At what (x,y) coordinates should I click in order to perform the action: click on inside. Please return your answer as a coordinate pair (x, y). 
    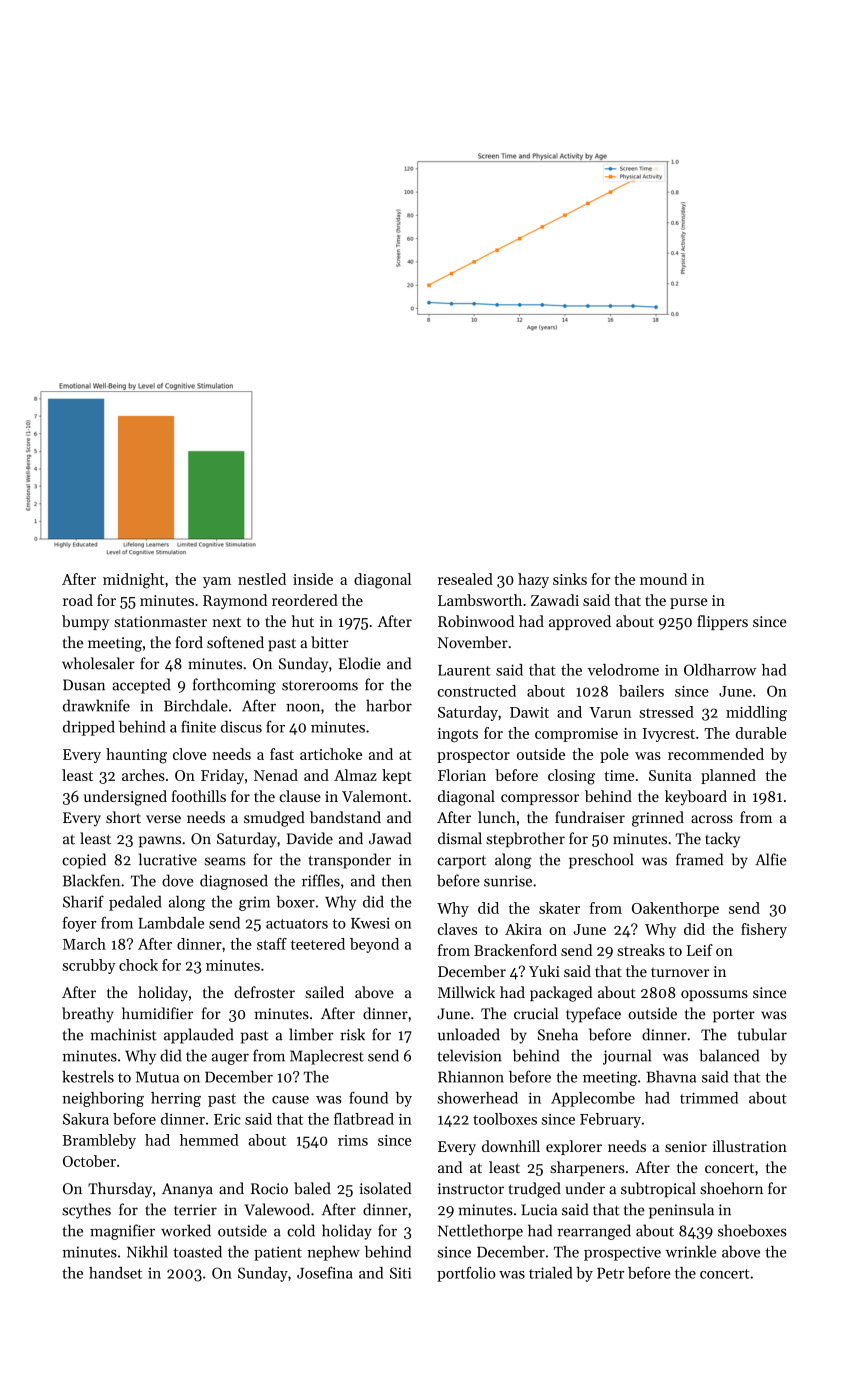
    Looking at the image, I should click on (313, 579).
